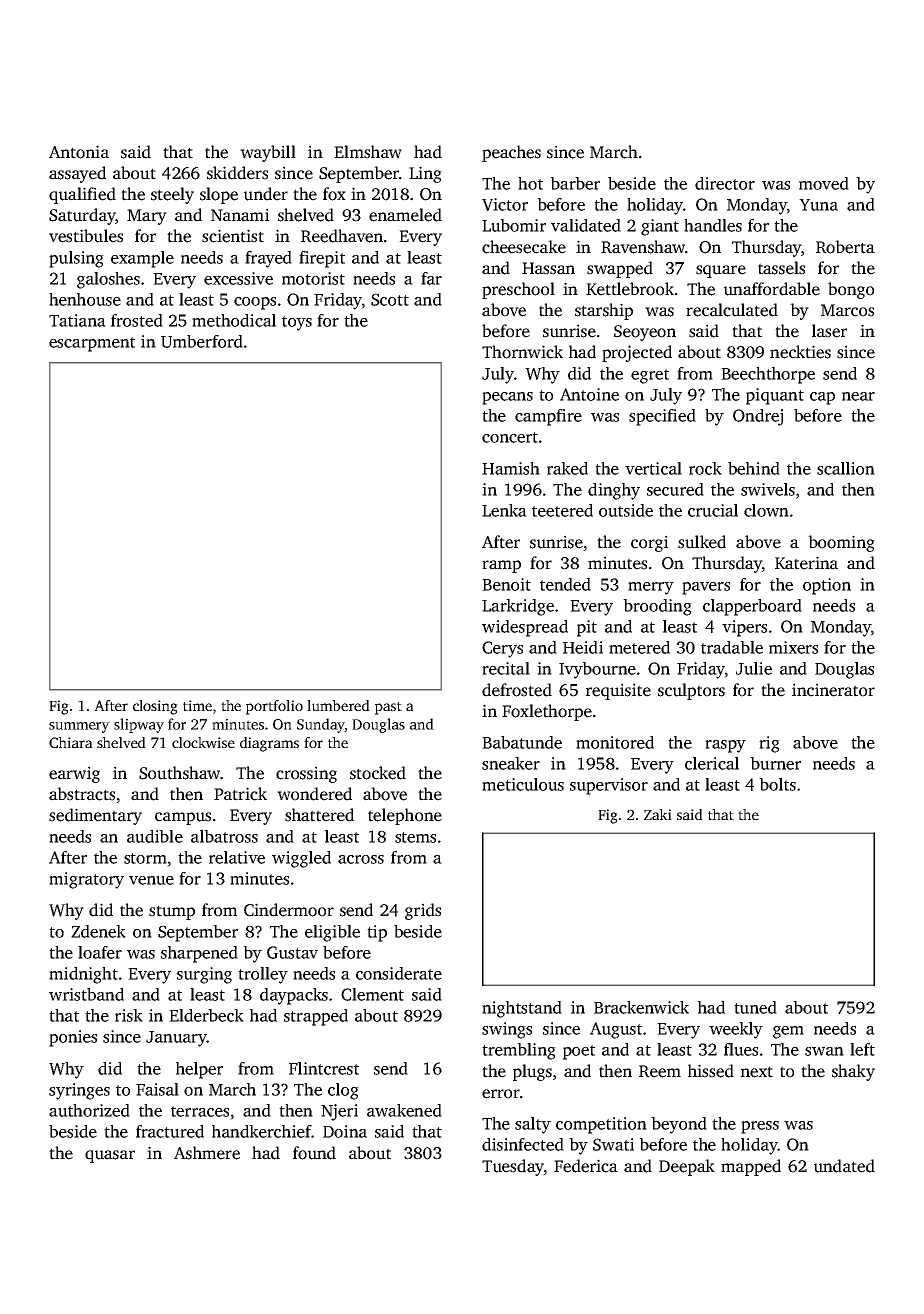 The height and width of the page is (1314, 924). Describe the element at coordinates (760, 1127) in the page. I see `press` at that location.
